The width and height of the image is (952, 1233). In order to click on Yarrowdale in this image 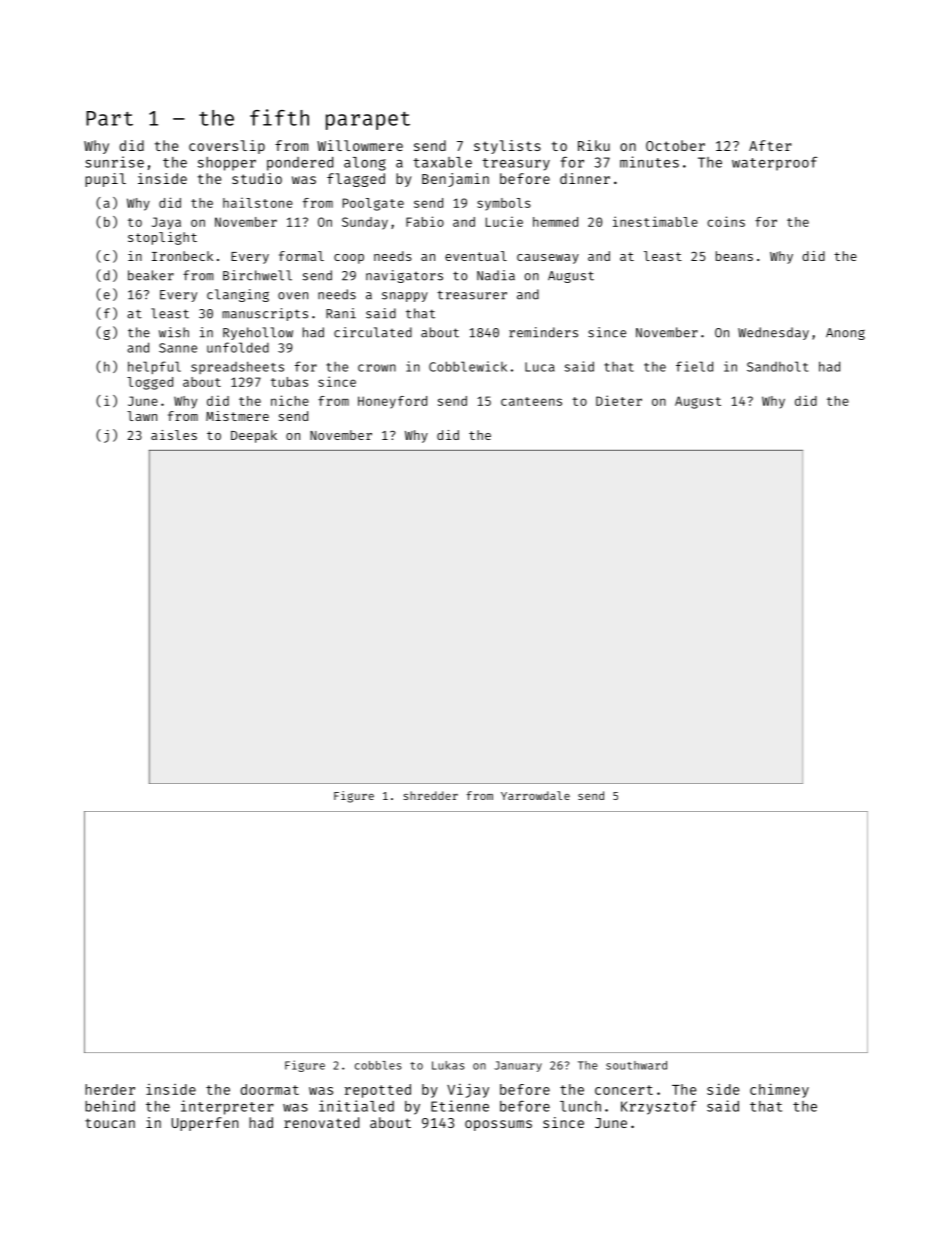, I will do `click(535, 795)`.
